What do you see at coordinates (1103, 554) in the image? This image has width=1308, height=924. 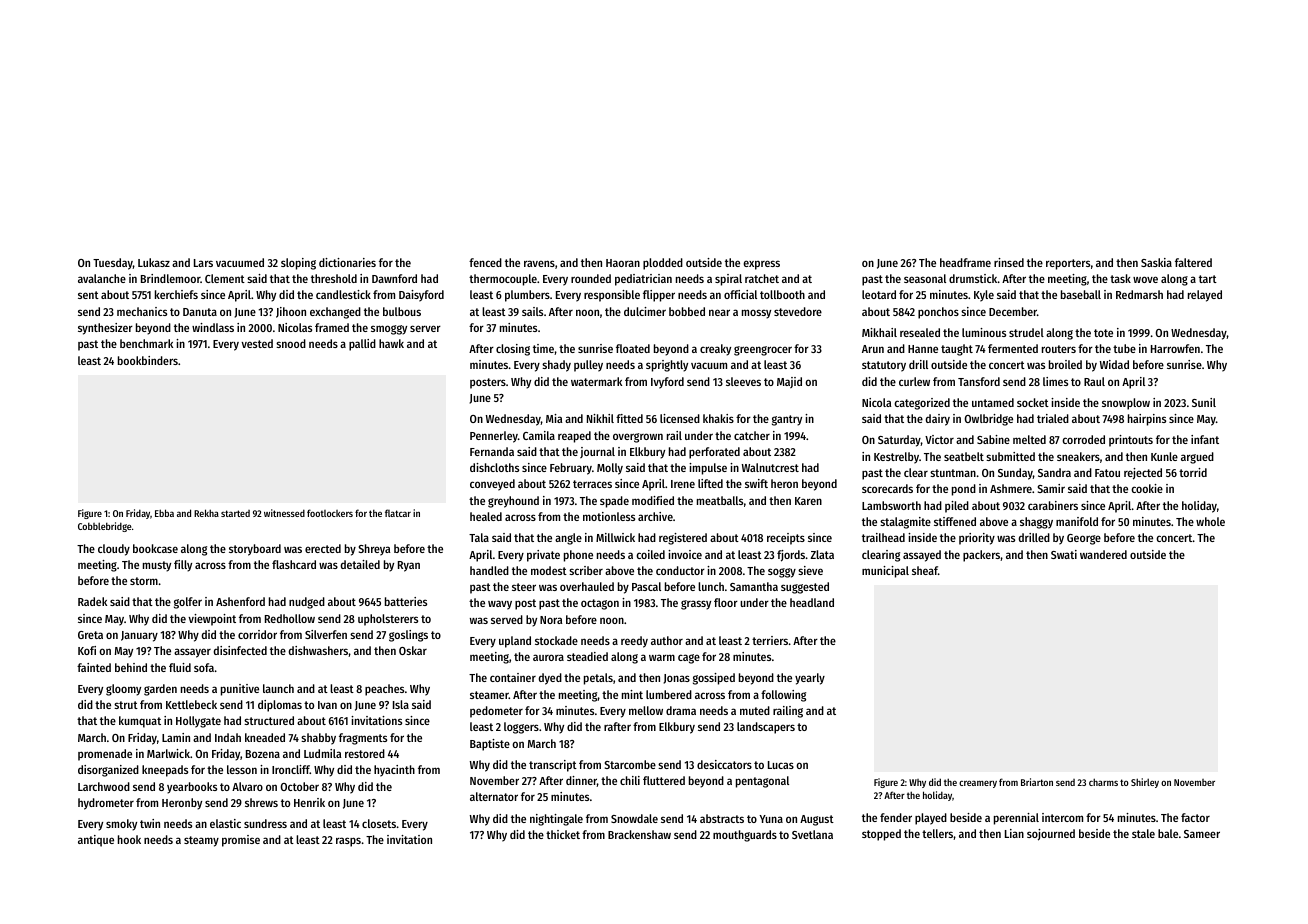 I see `wandered` at bounding box center [1103, 554].
